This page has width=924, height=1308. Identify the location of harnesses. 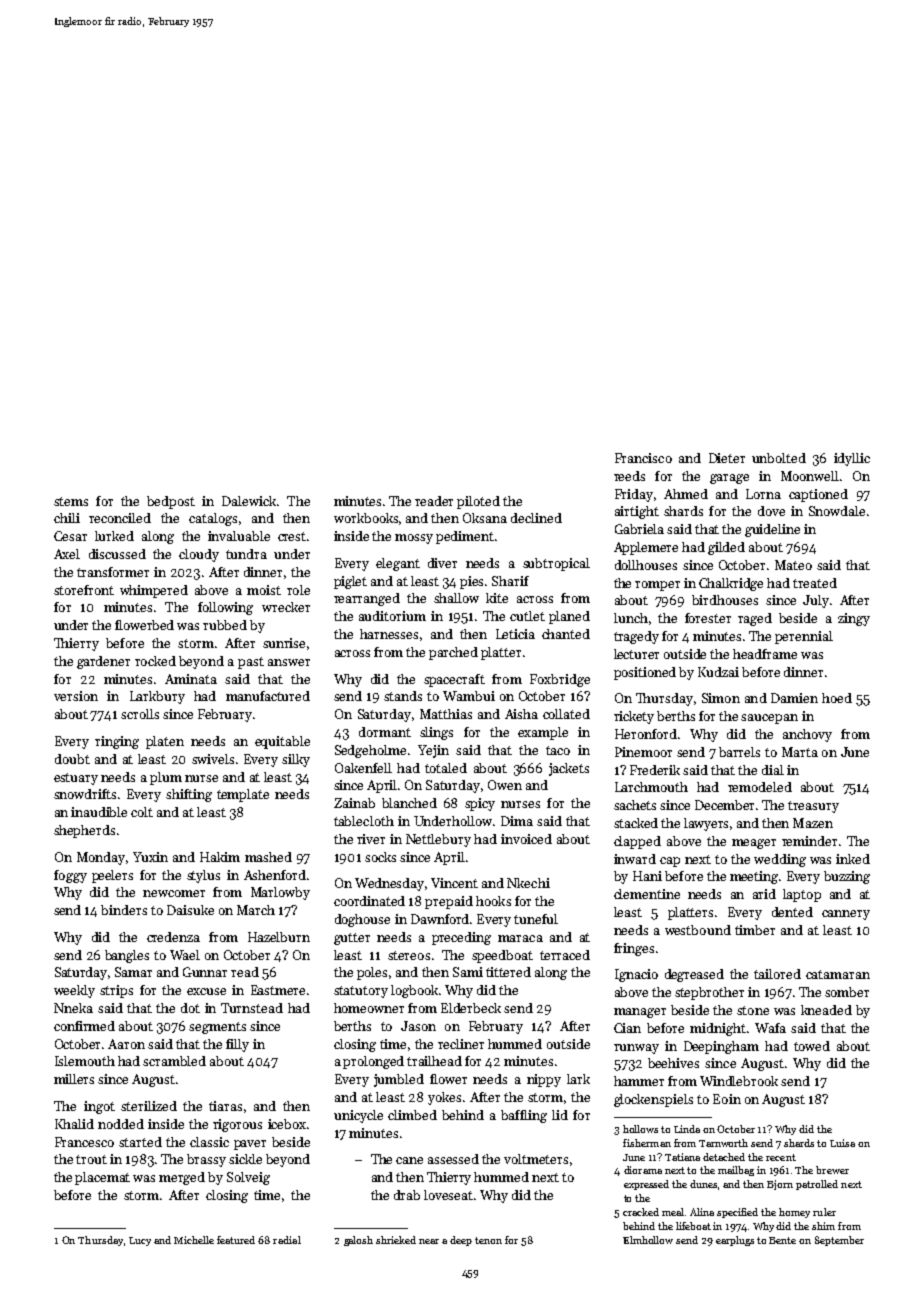
(389, 634).
